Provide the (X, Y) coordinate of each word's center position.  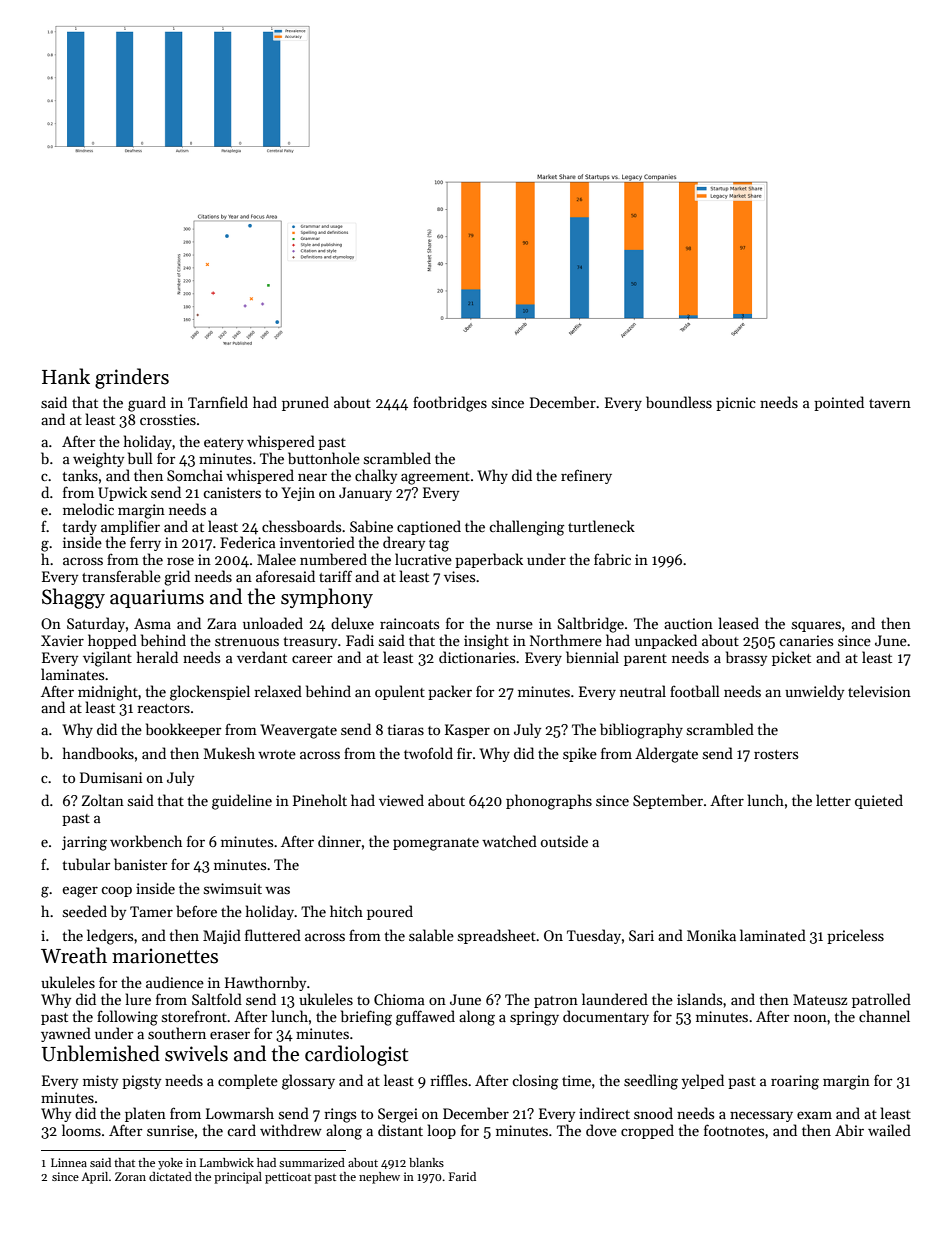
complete (248, 1081)
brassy (746, 658)
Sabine (371, 526)
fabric (612, 559)
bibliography (641, 731)
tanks (80, 475)
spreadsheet (497, 936)
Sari (641, 935)
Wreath (74, 955)
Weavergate (298, 731)
